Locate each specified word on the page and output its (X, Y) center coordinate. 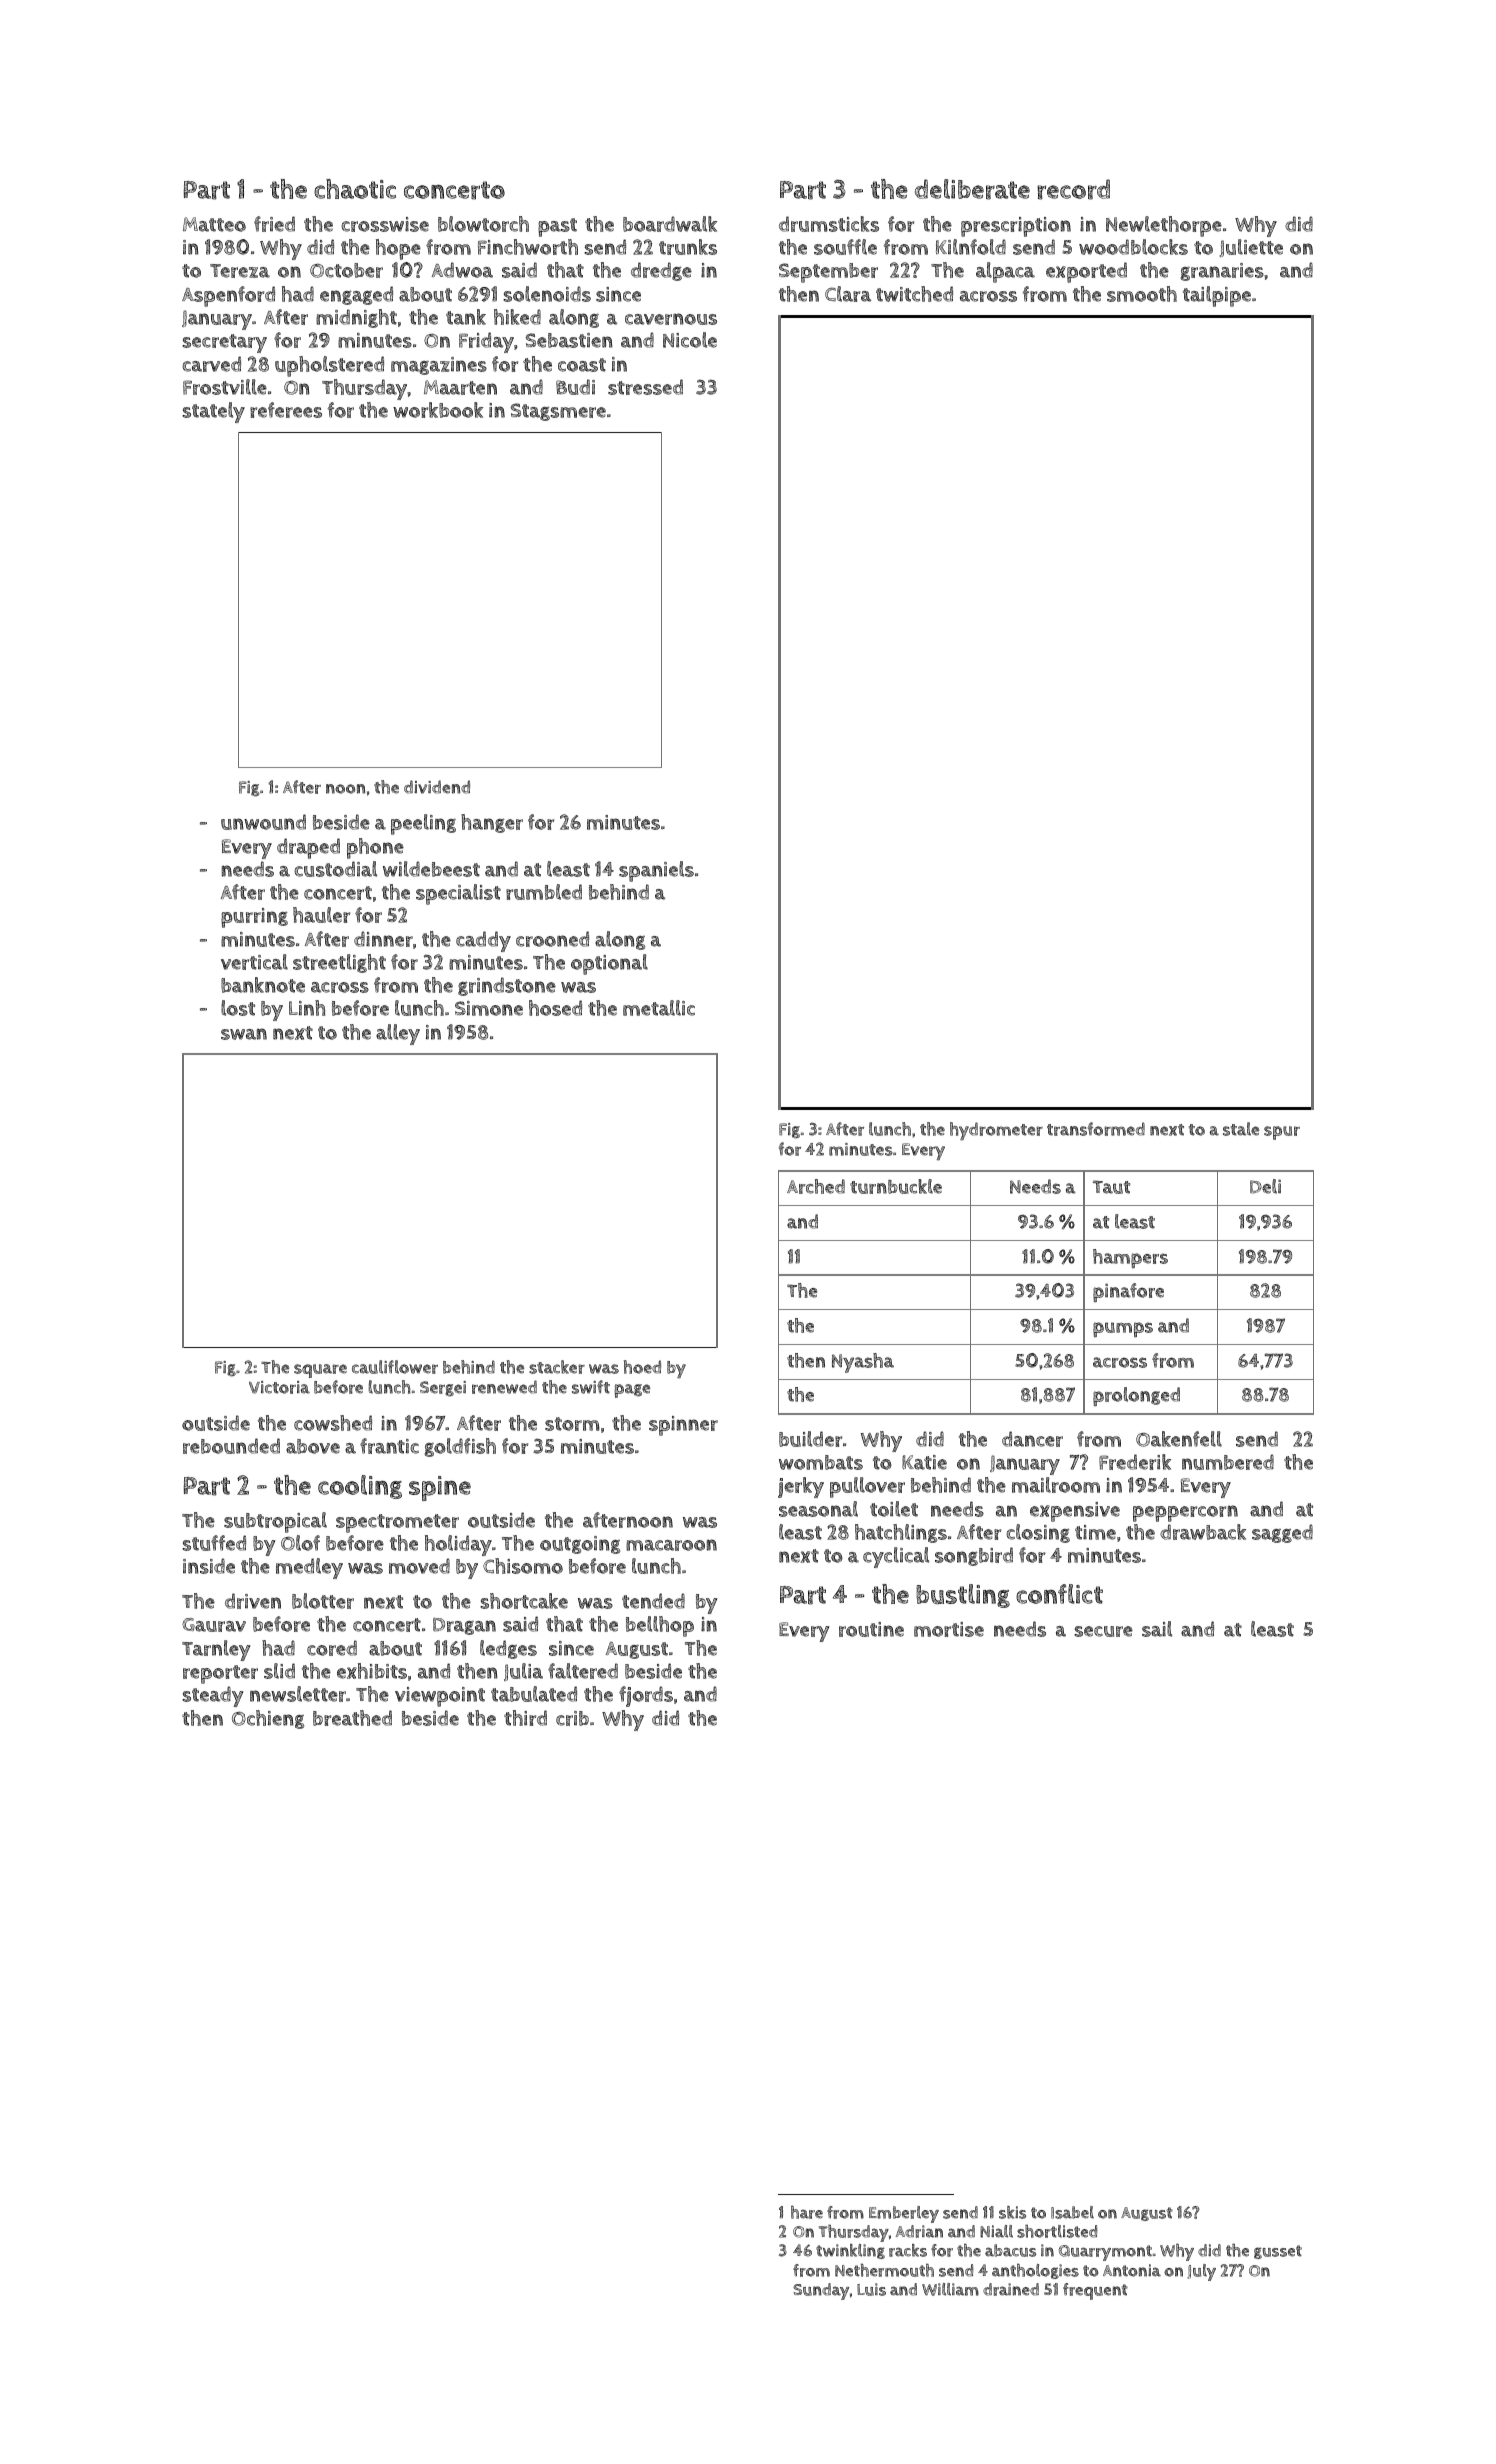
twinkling (850, 2251)
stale (1241, 1129)
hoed (642, 1367)
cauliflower (395, 1367)
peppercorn (1185, 1513)
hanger (492, 823)
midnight (356, 318)
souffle (845, 247)
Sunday (821, 2291)
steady (213, 1696)
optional (609, 964)
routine (871, 1629)
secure (1103, 1631)
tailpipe (1217, 296)
